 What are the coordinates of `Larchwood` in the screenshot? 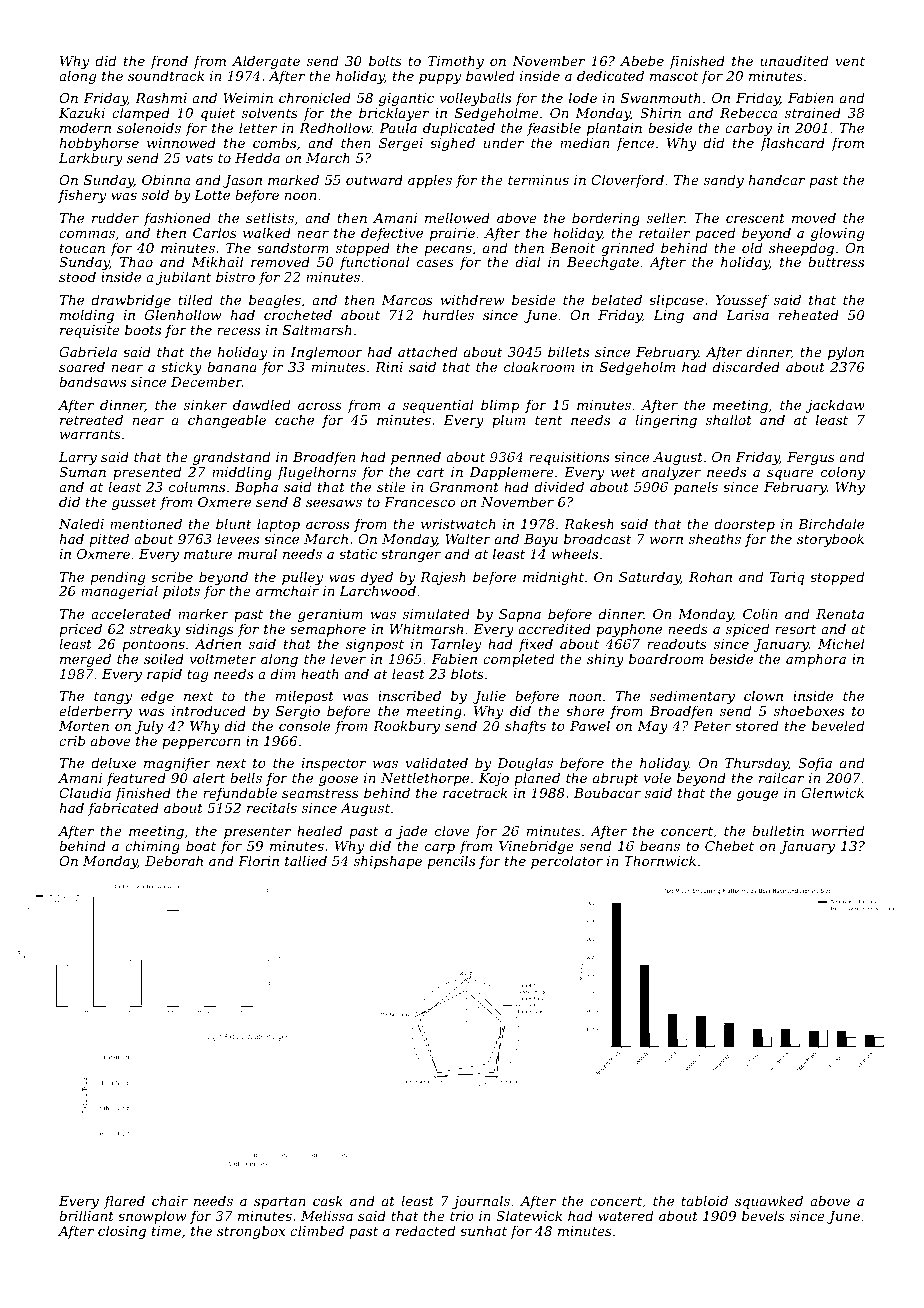 It's located at (377, 591).
